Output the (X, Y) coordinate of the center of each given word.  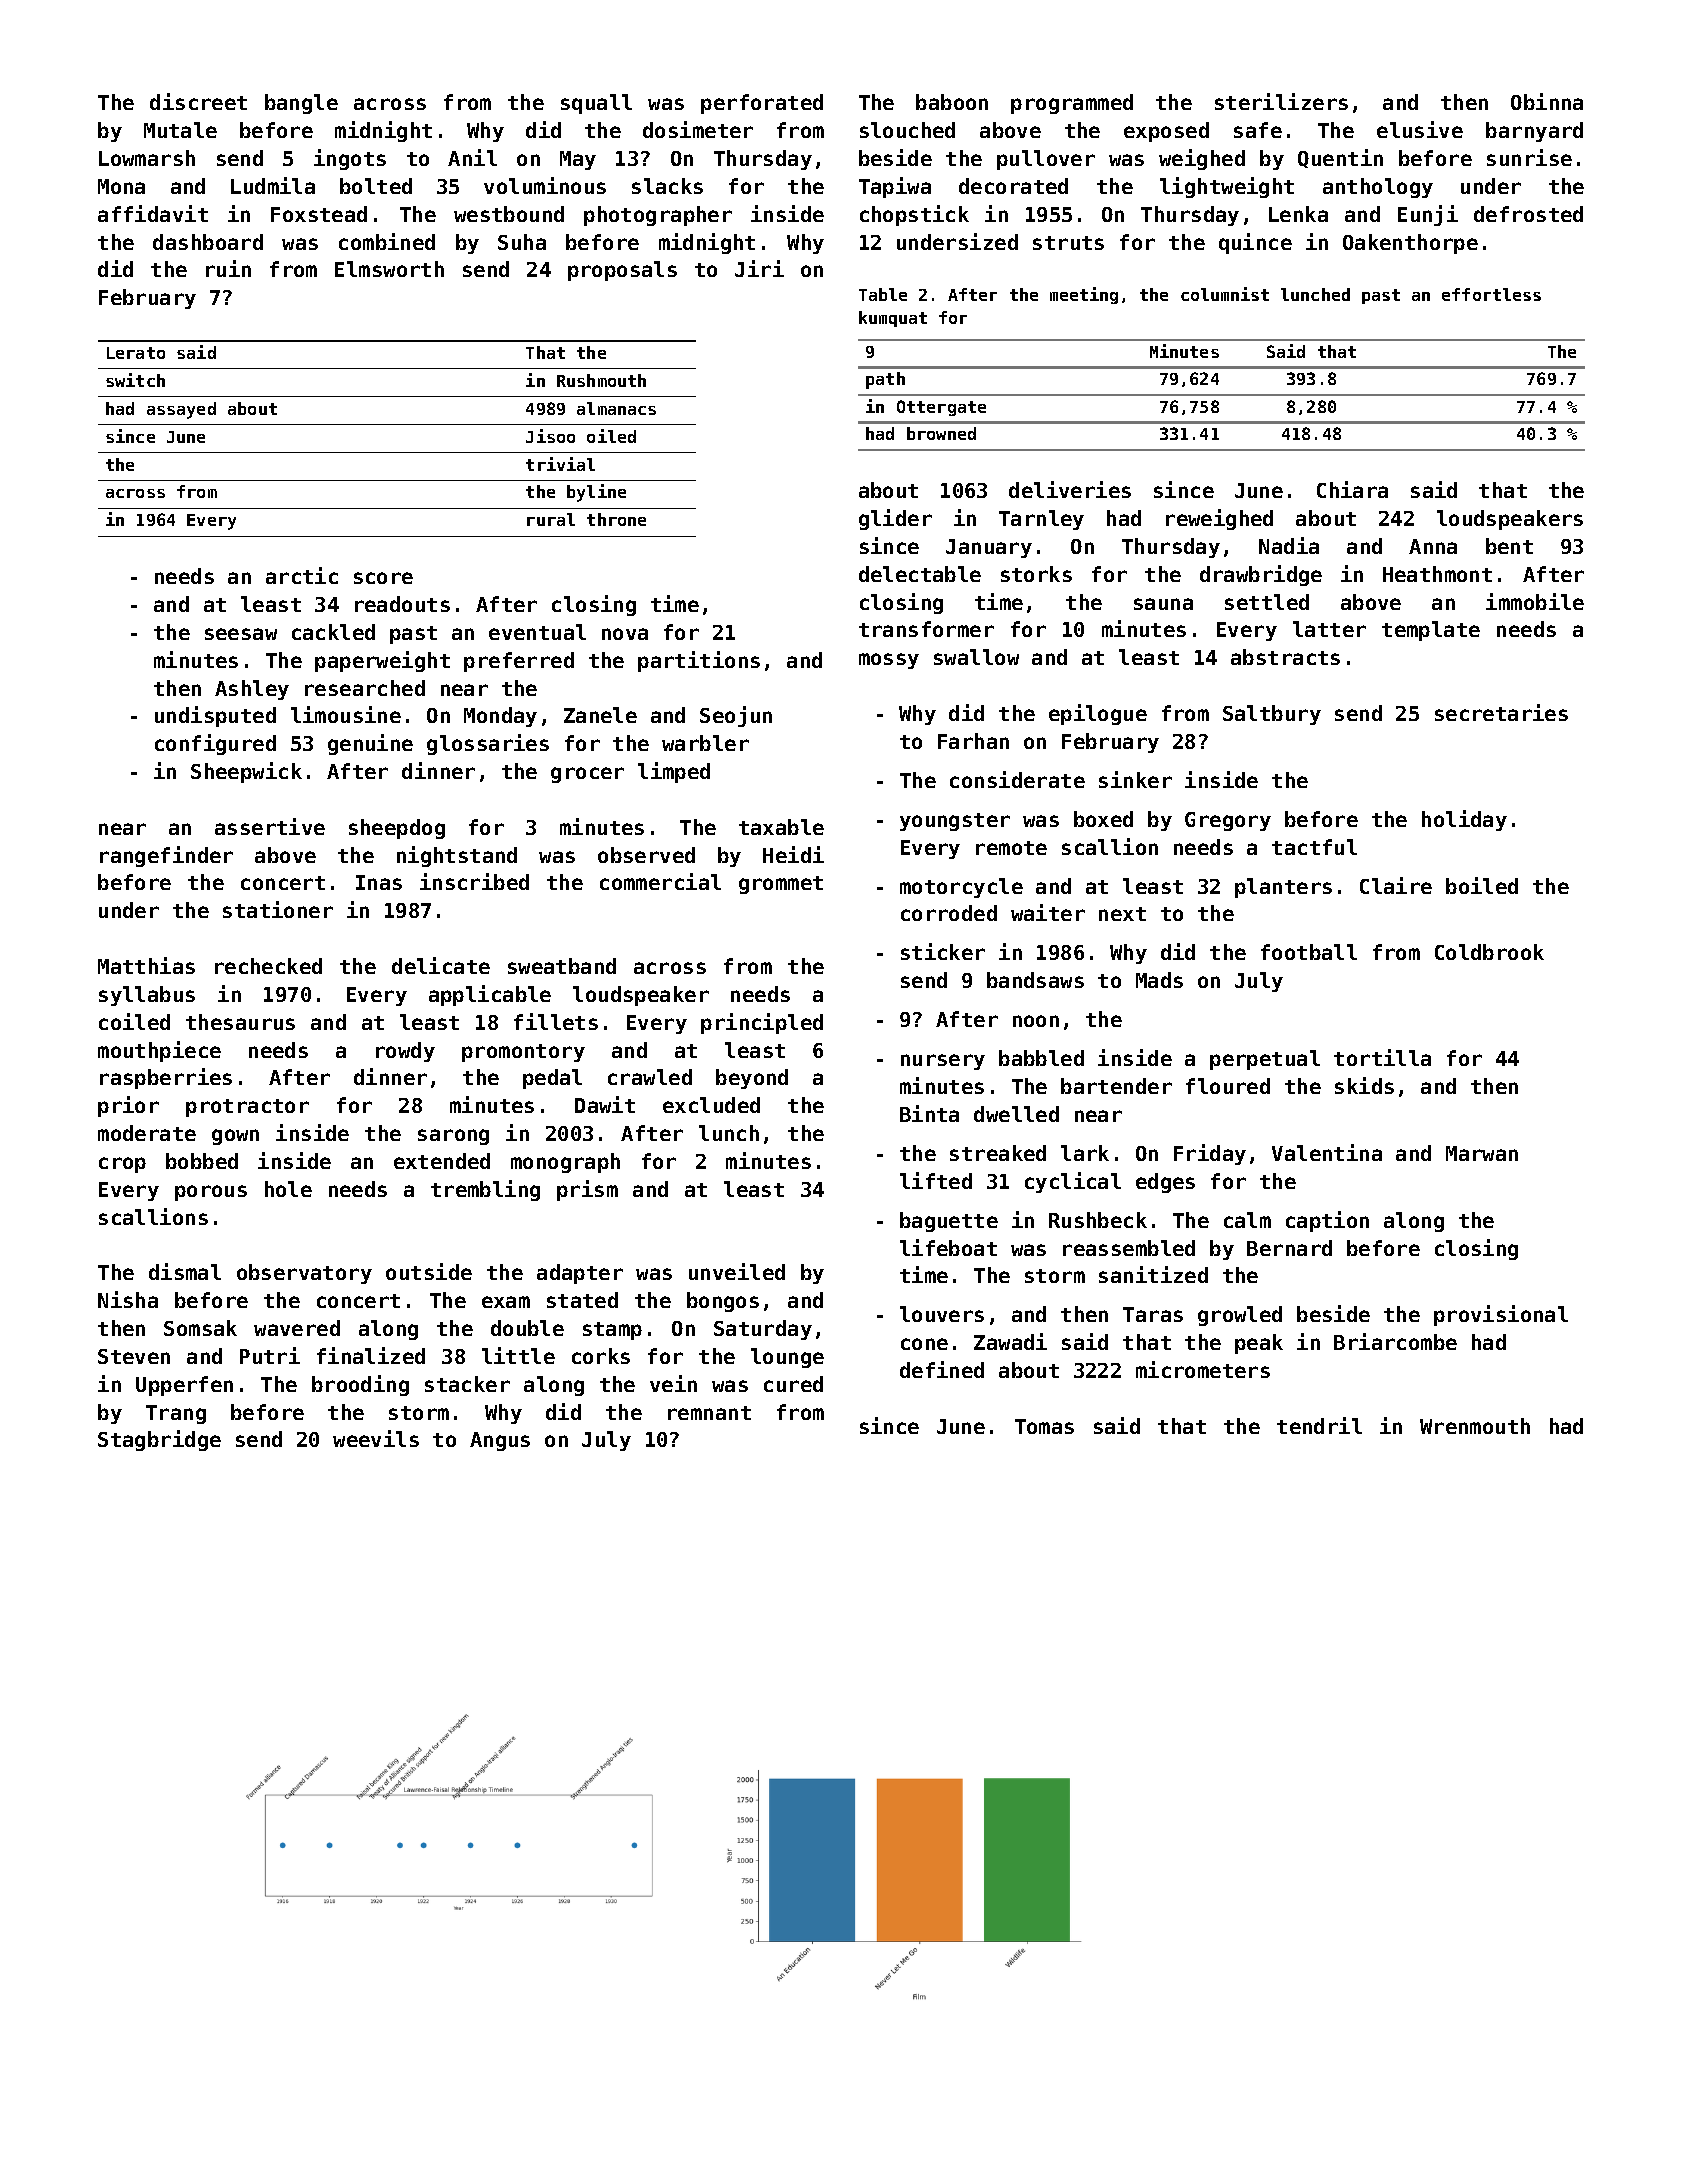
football (1309, 952)
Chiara (1352, 489)
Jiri (759, 268)
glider (895, 519)
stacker (467, 1384)
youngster (955, 822)
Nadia (1289, 545)
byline (596, 493)
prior (128, 1106)
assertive (270, 826)
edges (1165, 1183)
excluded (711, 1105)
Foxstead (319, 214)
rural (551, 519)
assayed (181, 410)
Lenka (1298, 214)
